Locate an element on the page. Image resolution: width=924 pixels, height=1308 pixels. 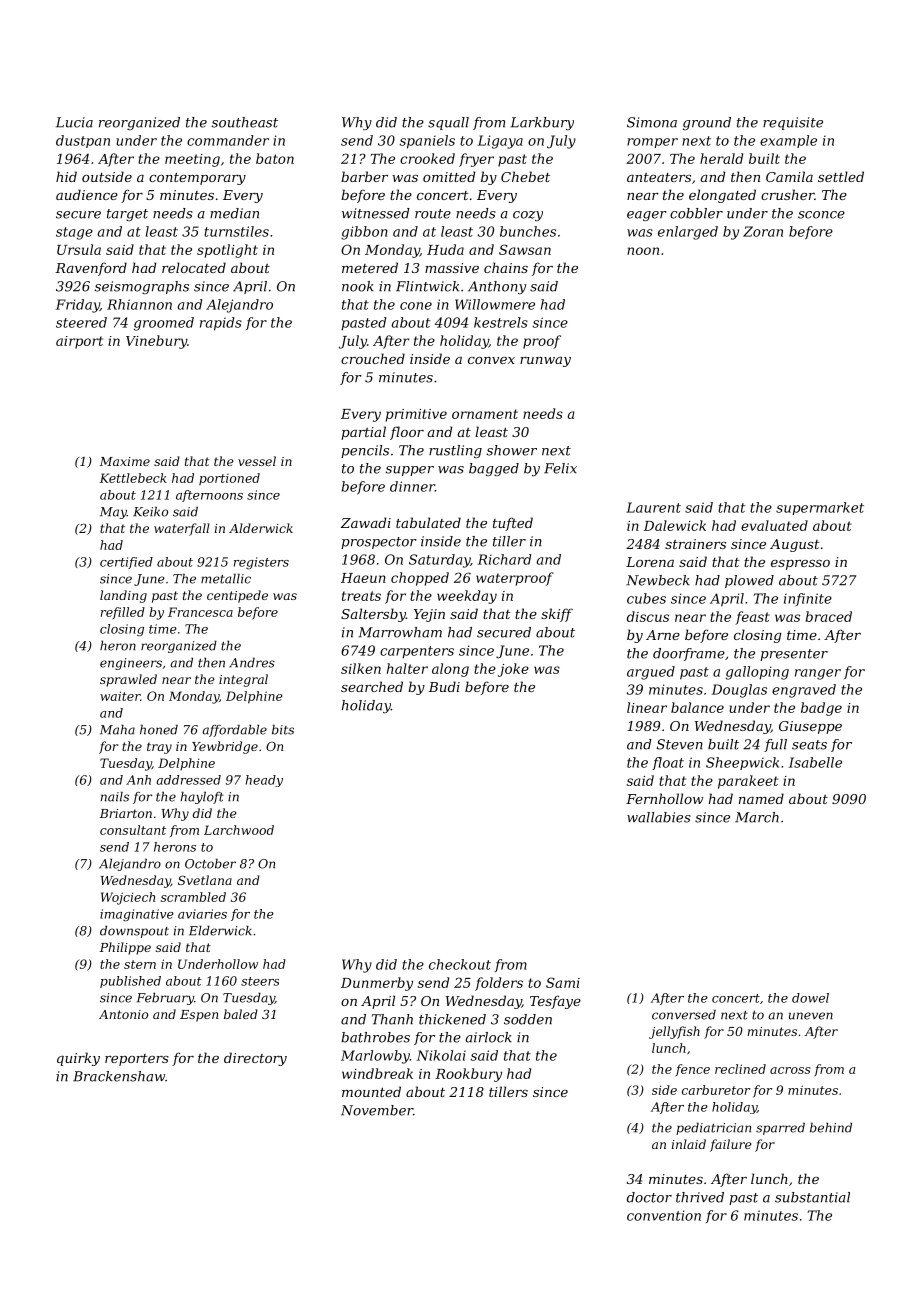
strainers is located at coordinates (695, 544).
